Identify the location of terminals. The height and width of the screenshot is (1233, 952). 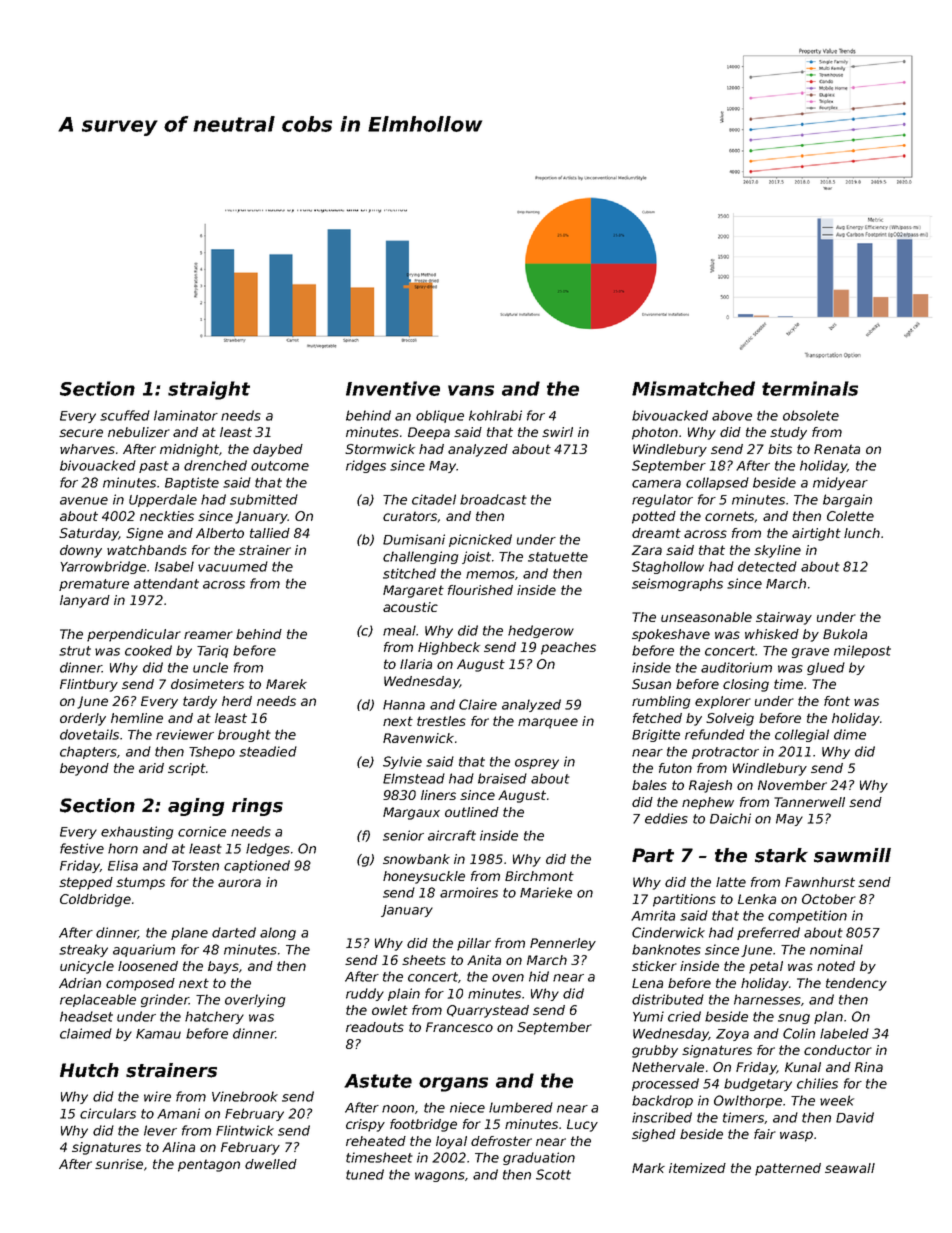
(810, 388).
